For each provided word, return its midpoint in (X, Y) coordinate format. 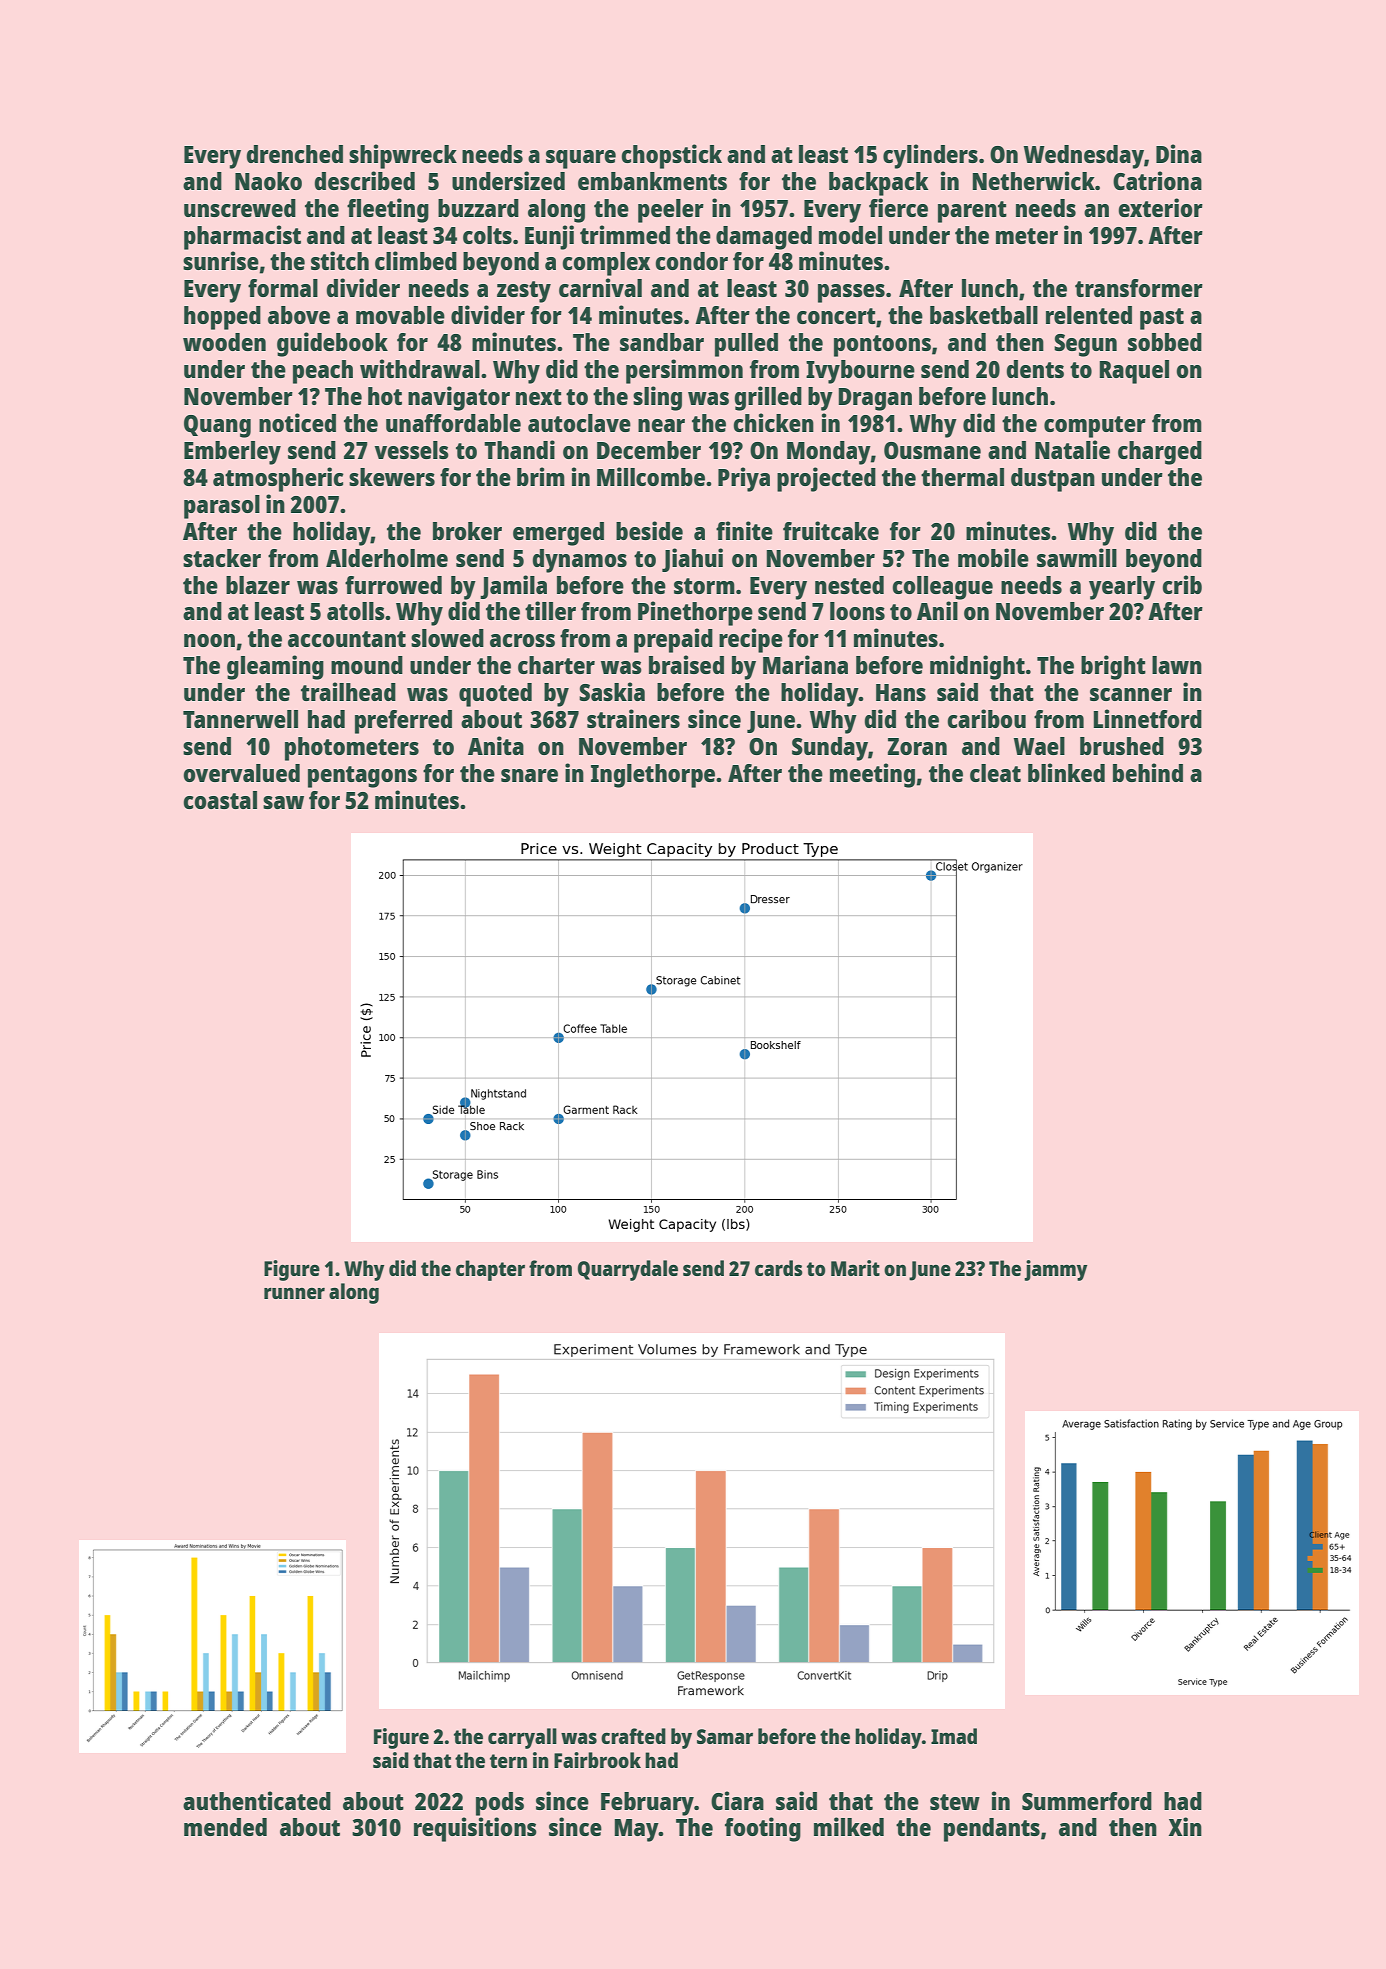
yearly (1122, 588)
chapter (490, 1270)
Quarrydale (628, 1270)
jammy (1055, 1270)
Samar (725, 1736)
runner (294, 1293)
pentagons (362, 777)
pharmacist (242, 237)
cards (779, 1268)
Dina (1179, 153)
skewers (392, 477)
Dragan (875, 399)
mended (225, 1827)
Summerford (1087, 1801)
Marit (855, 1268)
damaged (764, 238)
